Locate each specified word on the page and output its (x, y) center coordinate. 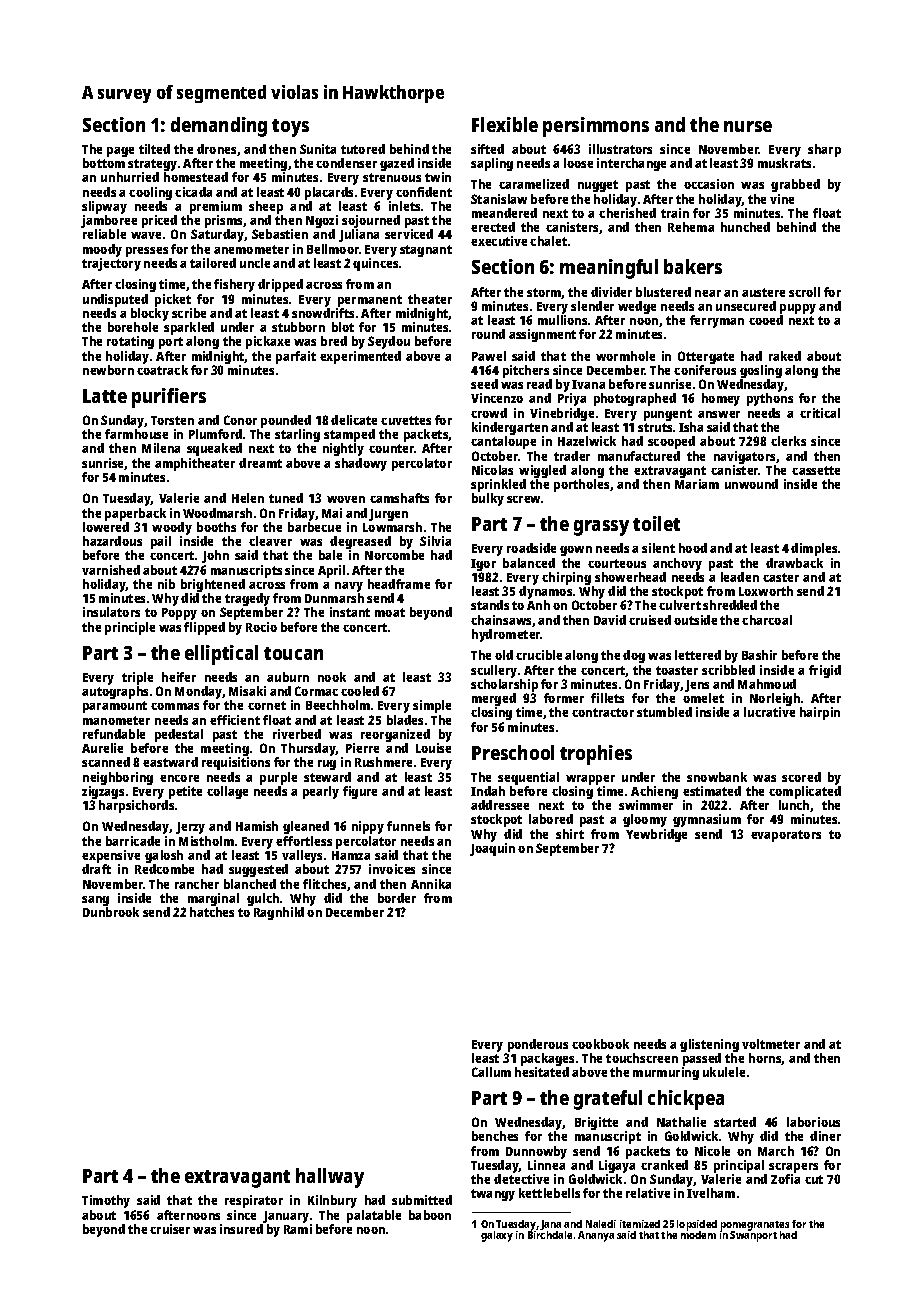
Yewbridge (656, 835)
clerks (788, 441)
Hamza (351, 855)
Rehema (691, 227)
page (120, 152)
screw (523, 499)
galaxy (497, 1236)
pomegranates (755, 1226)
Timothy (106, 1201)
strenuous (392, 177)
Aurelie (102, 748)
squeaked (214, 449)
